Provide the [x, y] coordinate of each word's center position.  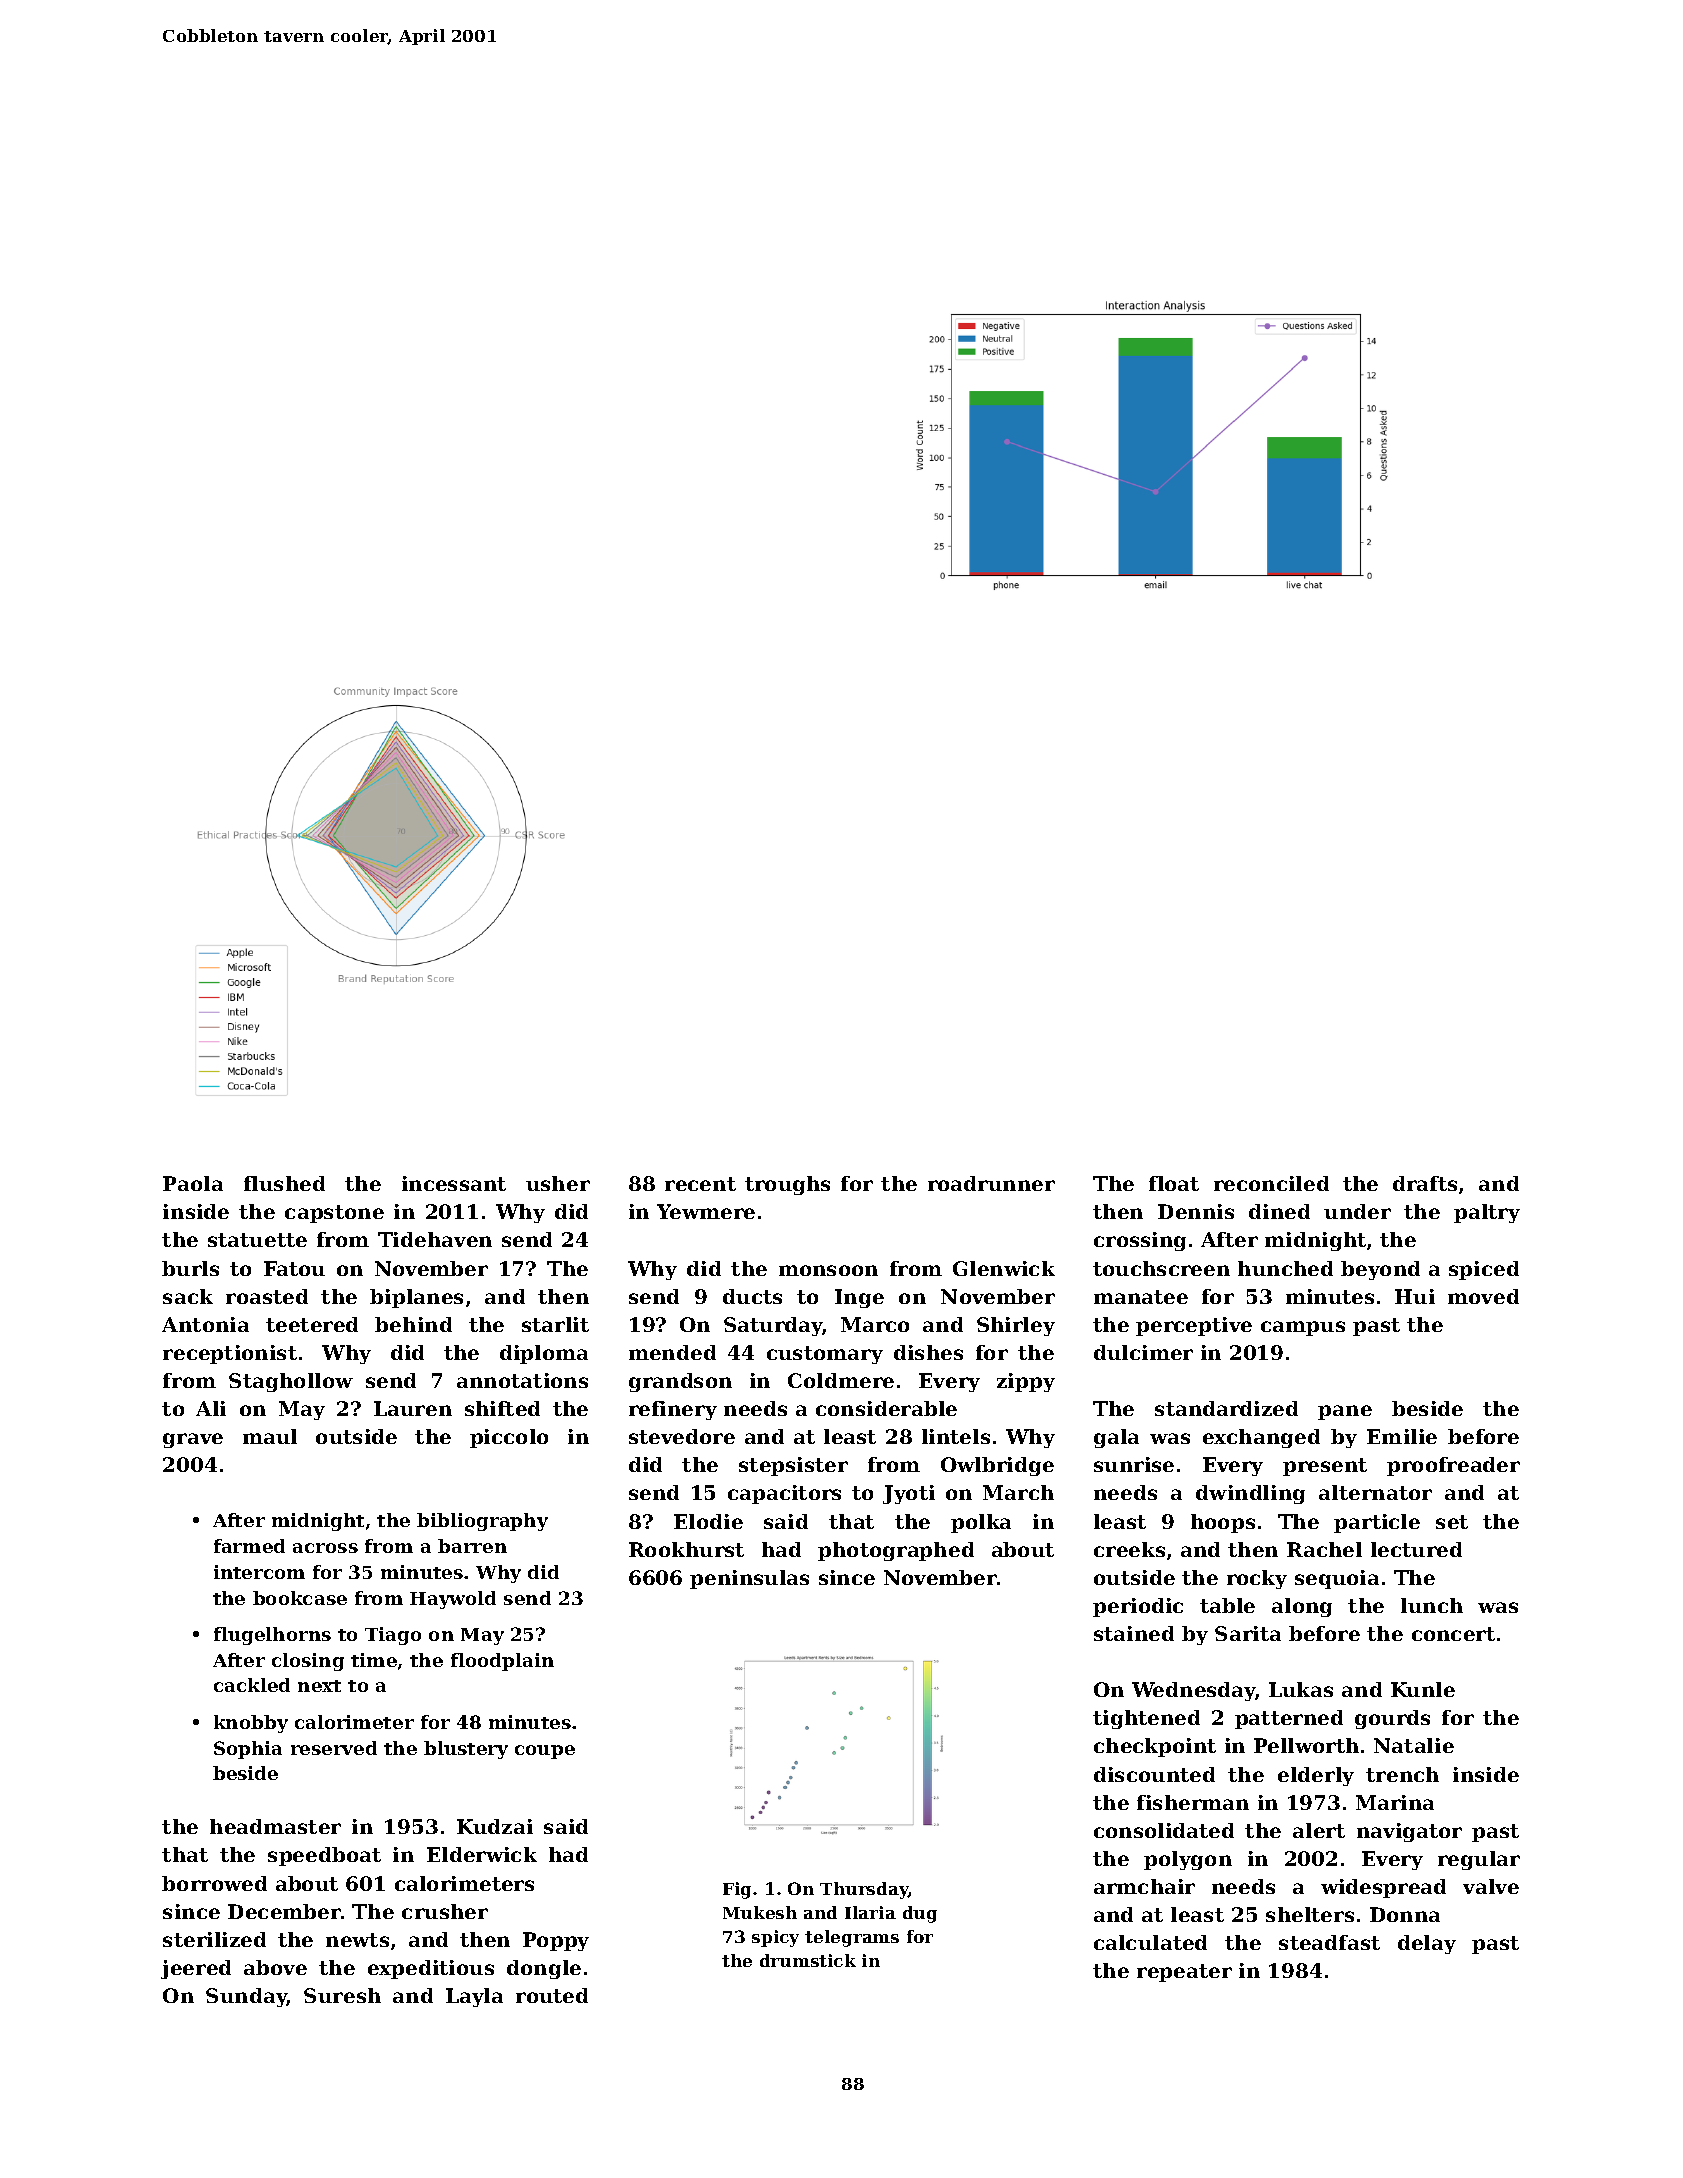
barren [472, 1546]
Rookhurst [686, 1549]
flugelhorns [272, 1636]
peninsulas [749, 1579]
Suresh [342, 1995]
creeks [1129, 1549]
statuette [257, 1240]
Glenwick [1004, 1268]
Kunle [1423, 1689]
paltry [1487, 1213]
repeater [1184, 1973]
